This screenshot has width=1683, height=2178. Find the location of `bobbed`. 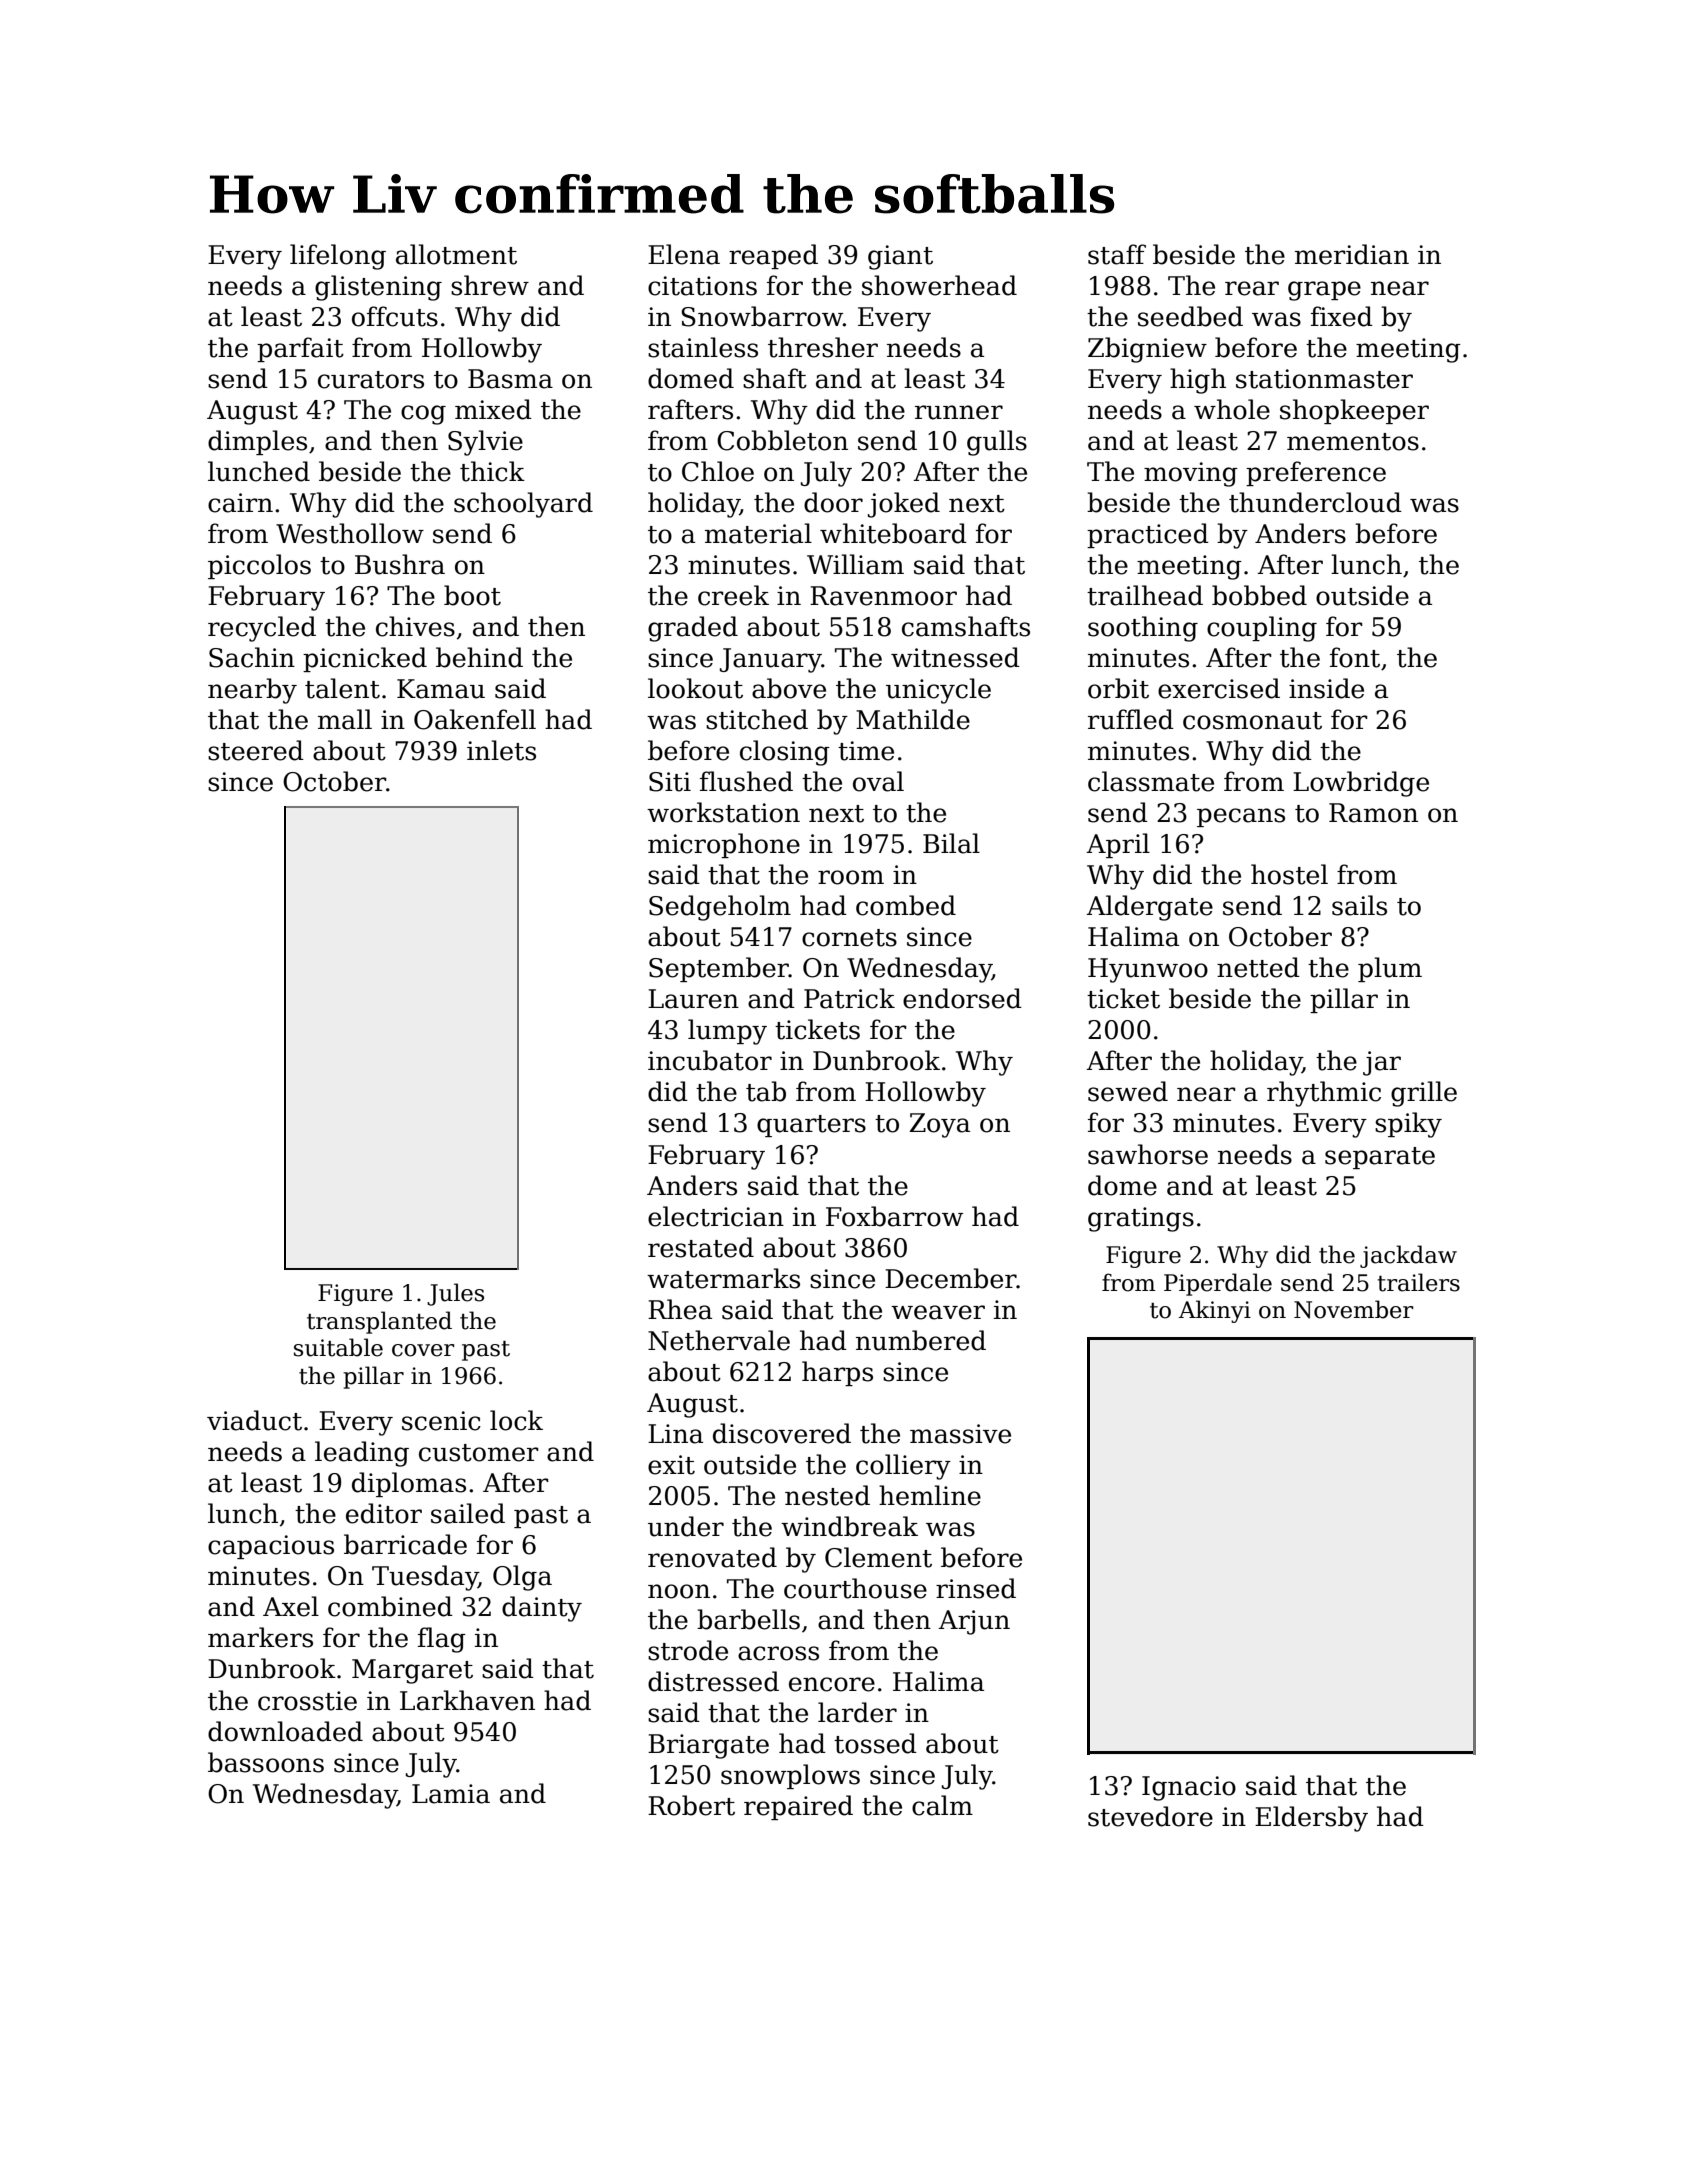

bobbed is located at coordinates (1259, 595).
